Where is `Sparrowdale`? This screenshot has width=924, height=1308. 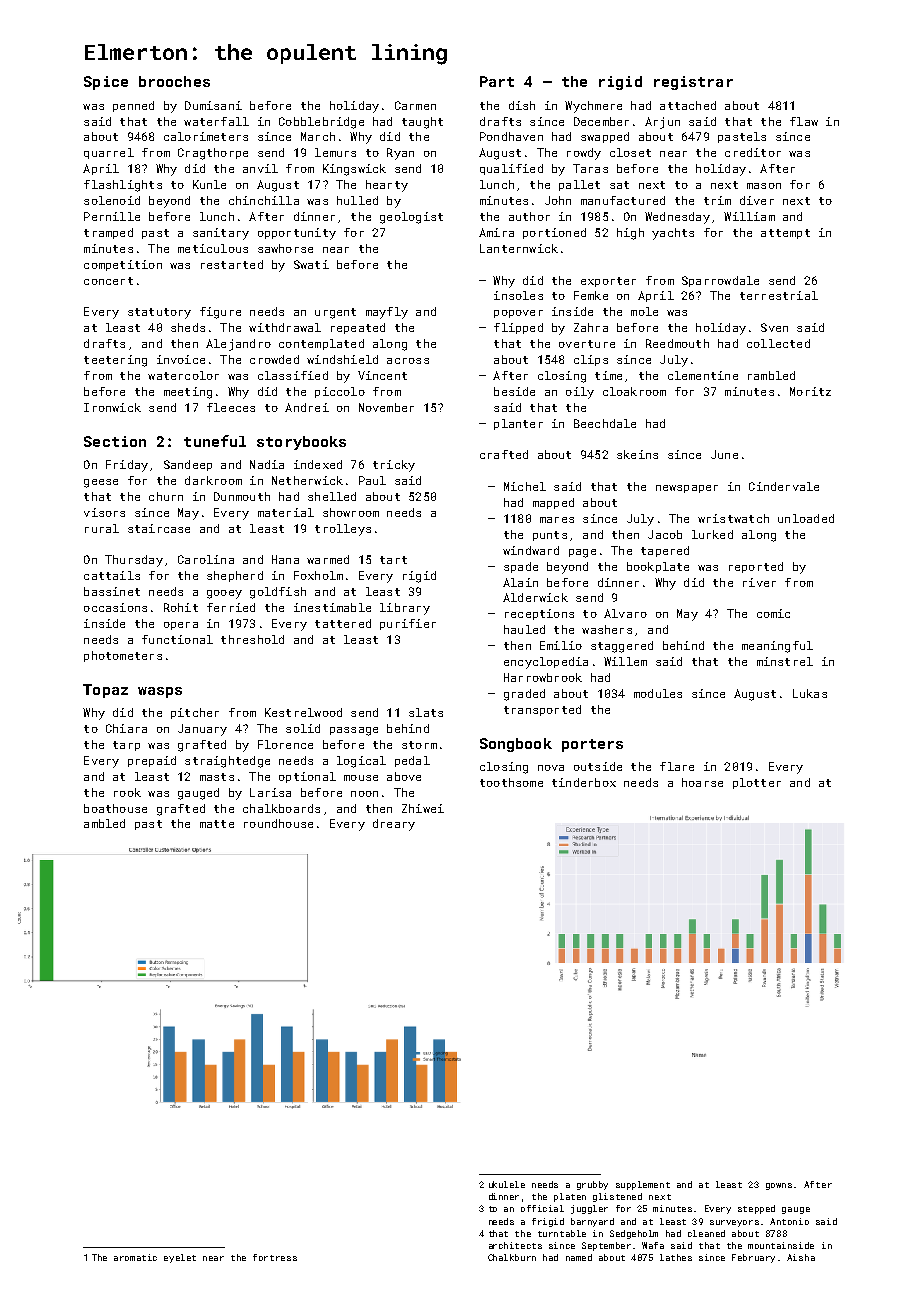
Sparrowdale is located at coordinates (720, 281).
